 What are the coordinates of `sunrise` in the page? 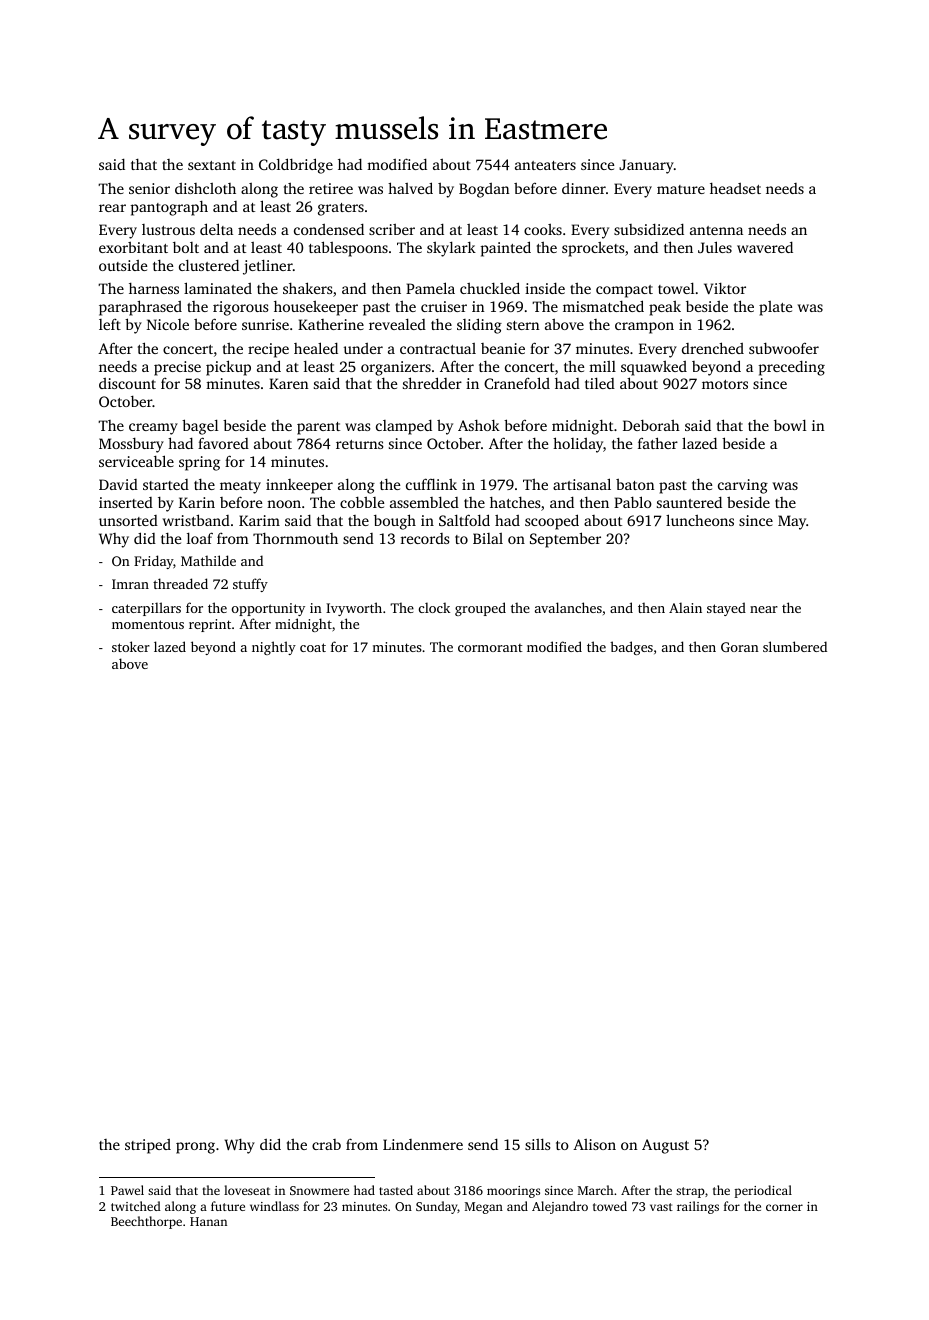 It's located at (265, 324).
